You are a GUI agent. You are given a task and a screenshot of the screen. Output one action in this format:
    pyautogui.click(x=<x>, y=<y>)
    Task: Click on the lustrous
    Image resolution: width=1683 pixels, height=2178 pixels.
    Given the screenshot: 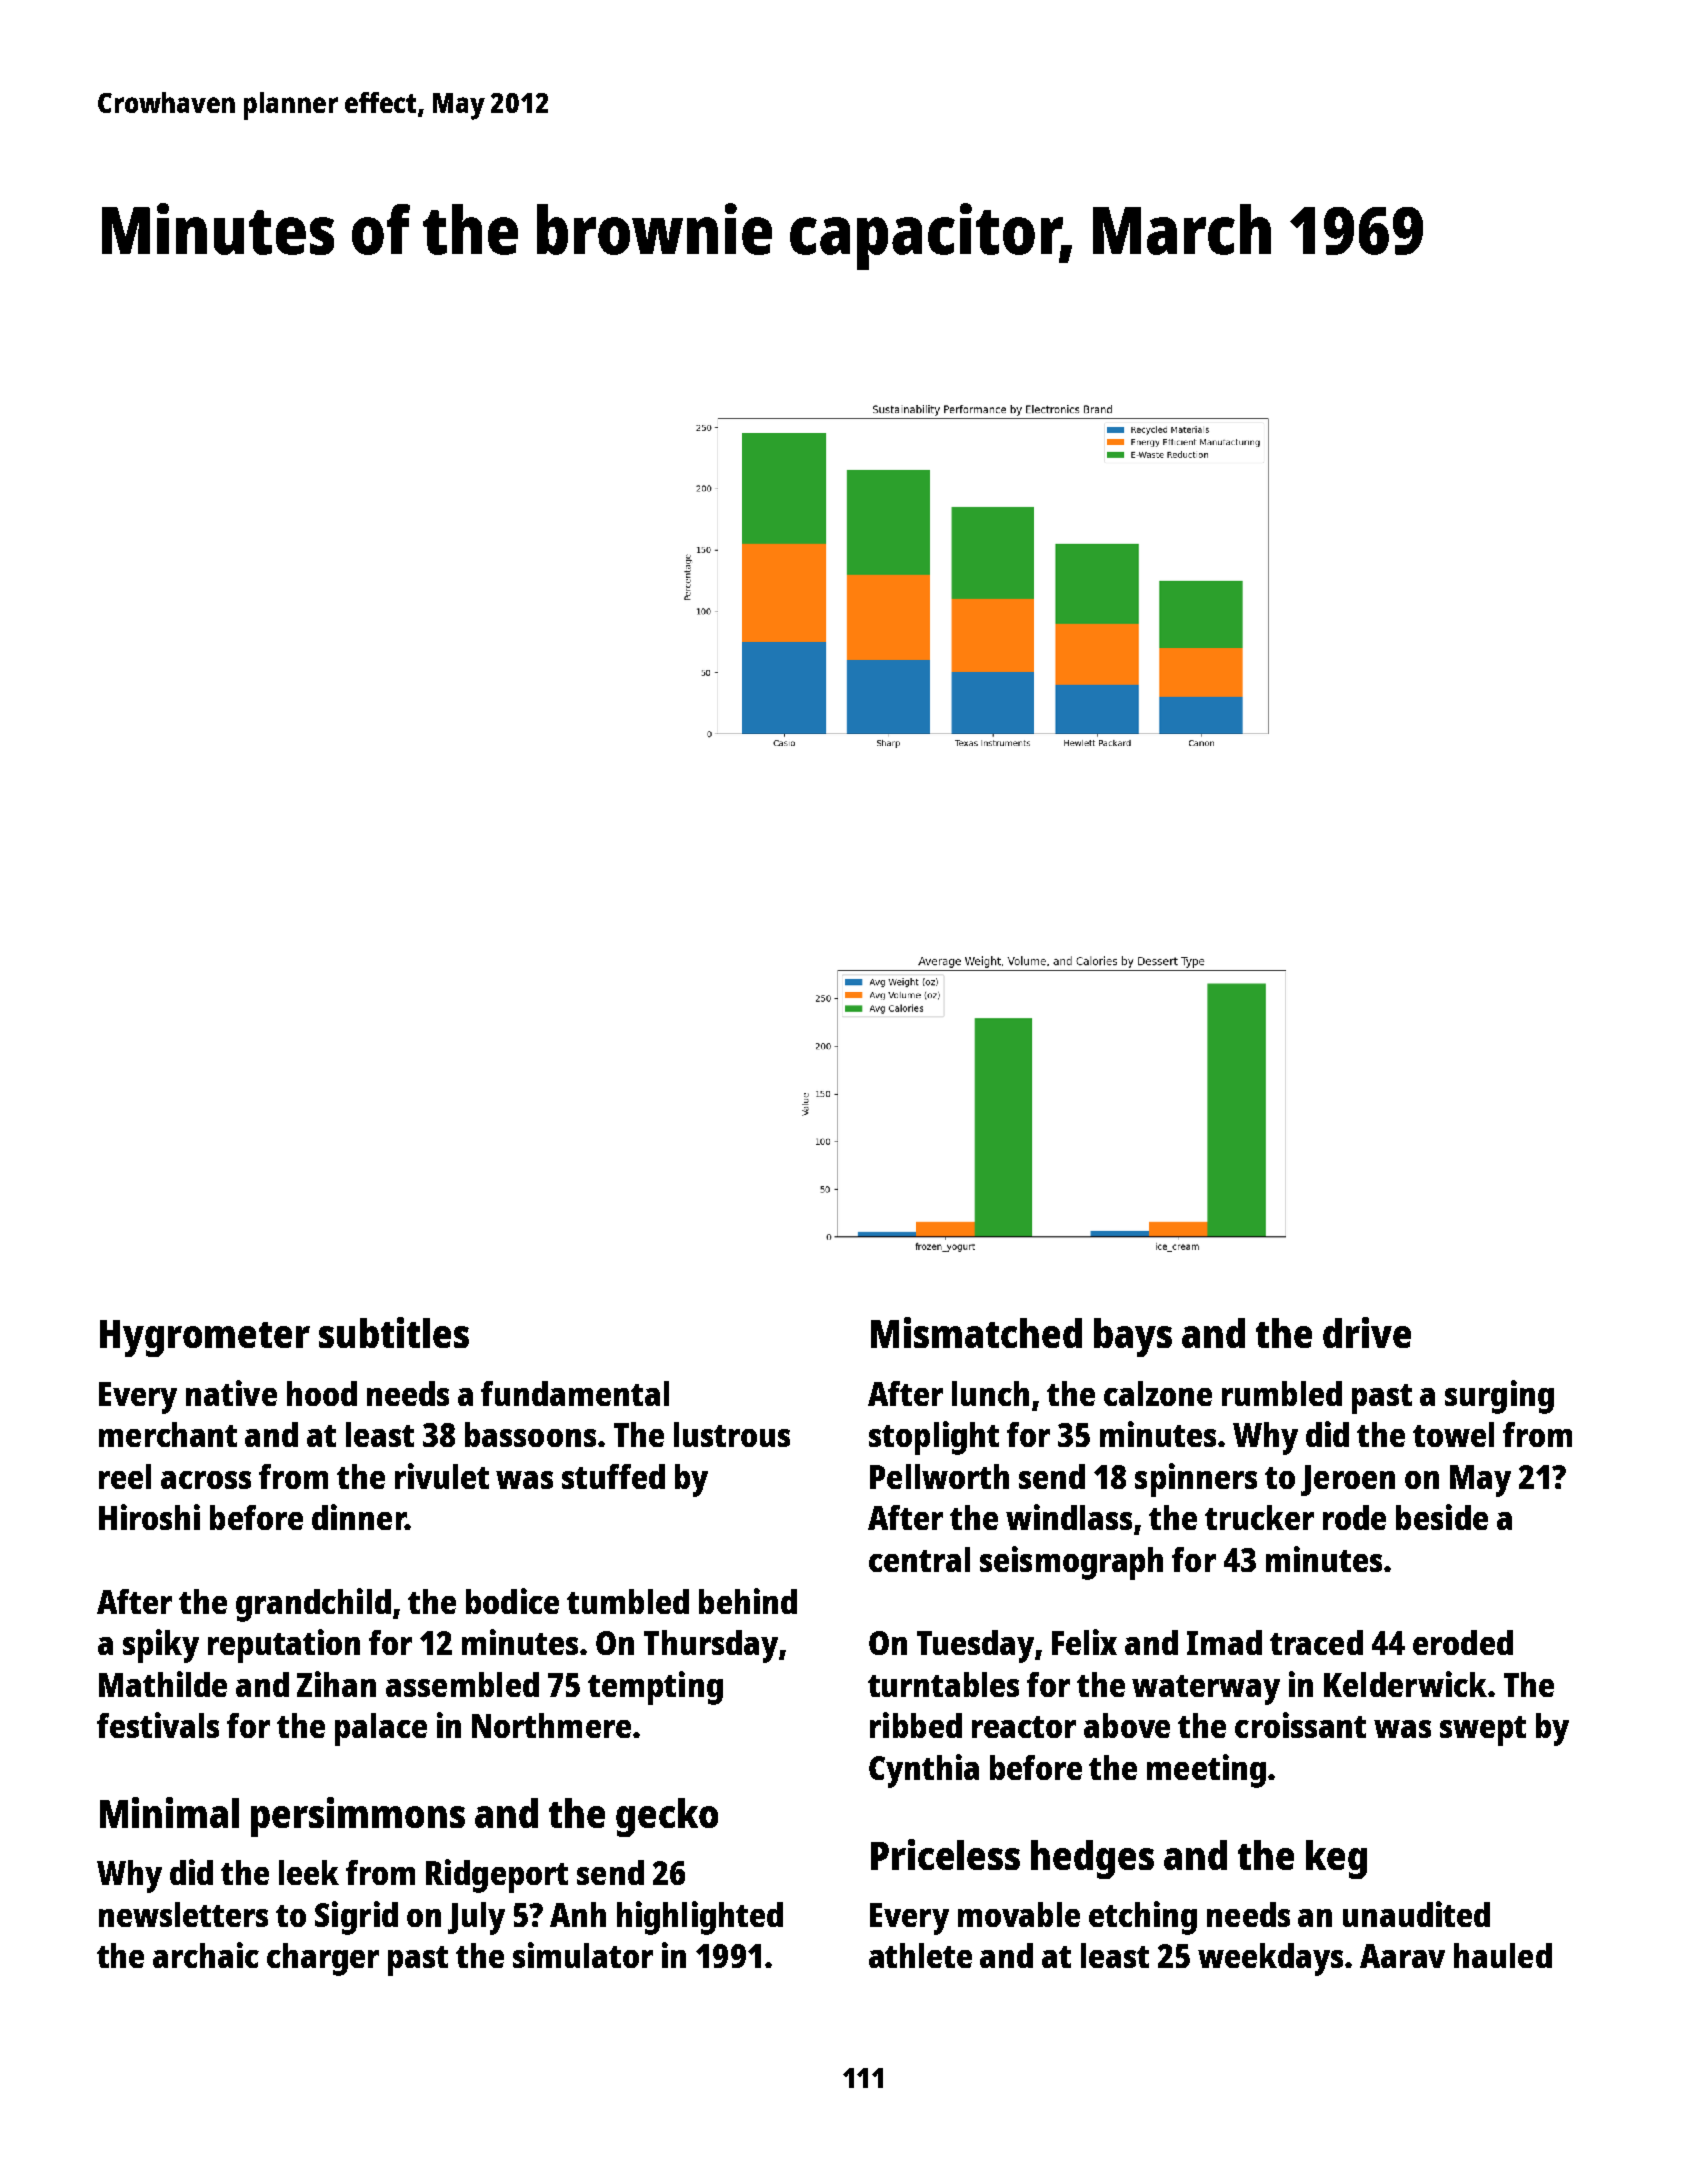 What is the action you would take?
    pyautogui.click(x=732, y=1434)
